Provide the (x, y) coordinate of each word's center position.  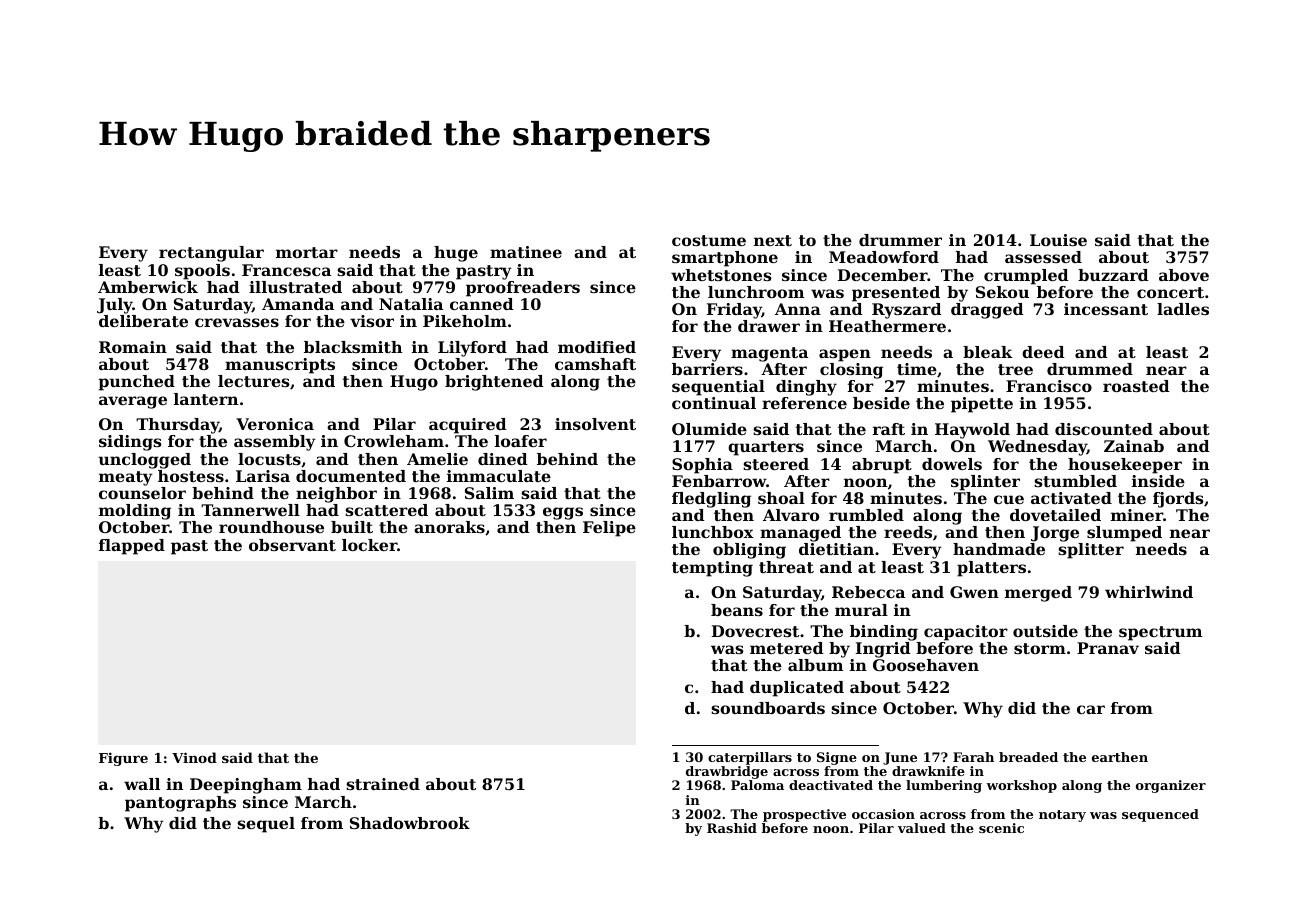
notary (1062, 816)
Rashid (732, 828)
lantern (206, 399)
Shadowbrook (410, 823)
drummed (1090, 369)
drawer (769, 326)
